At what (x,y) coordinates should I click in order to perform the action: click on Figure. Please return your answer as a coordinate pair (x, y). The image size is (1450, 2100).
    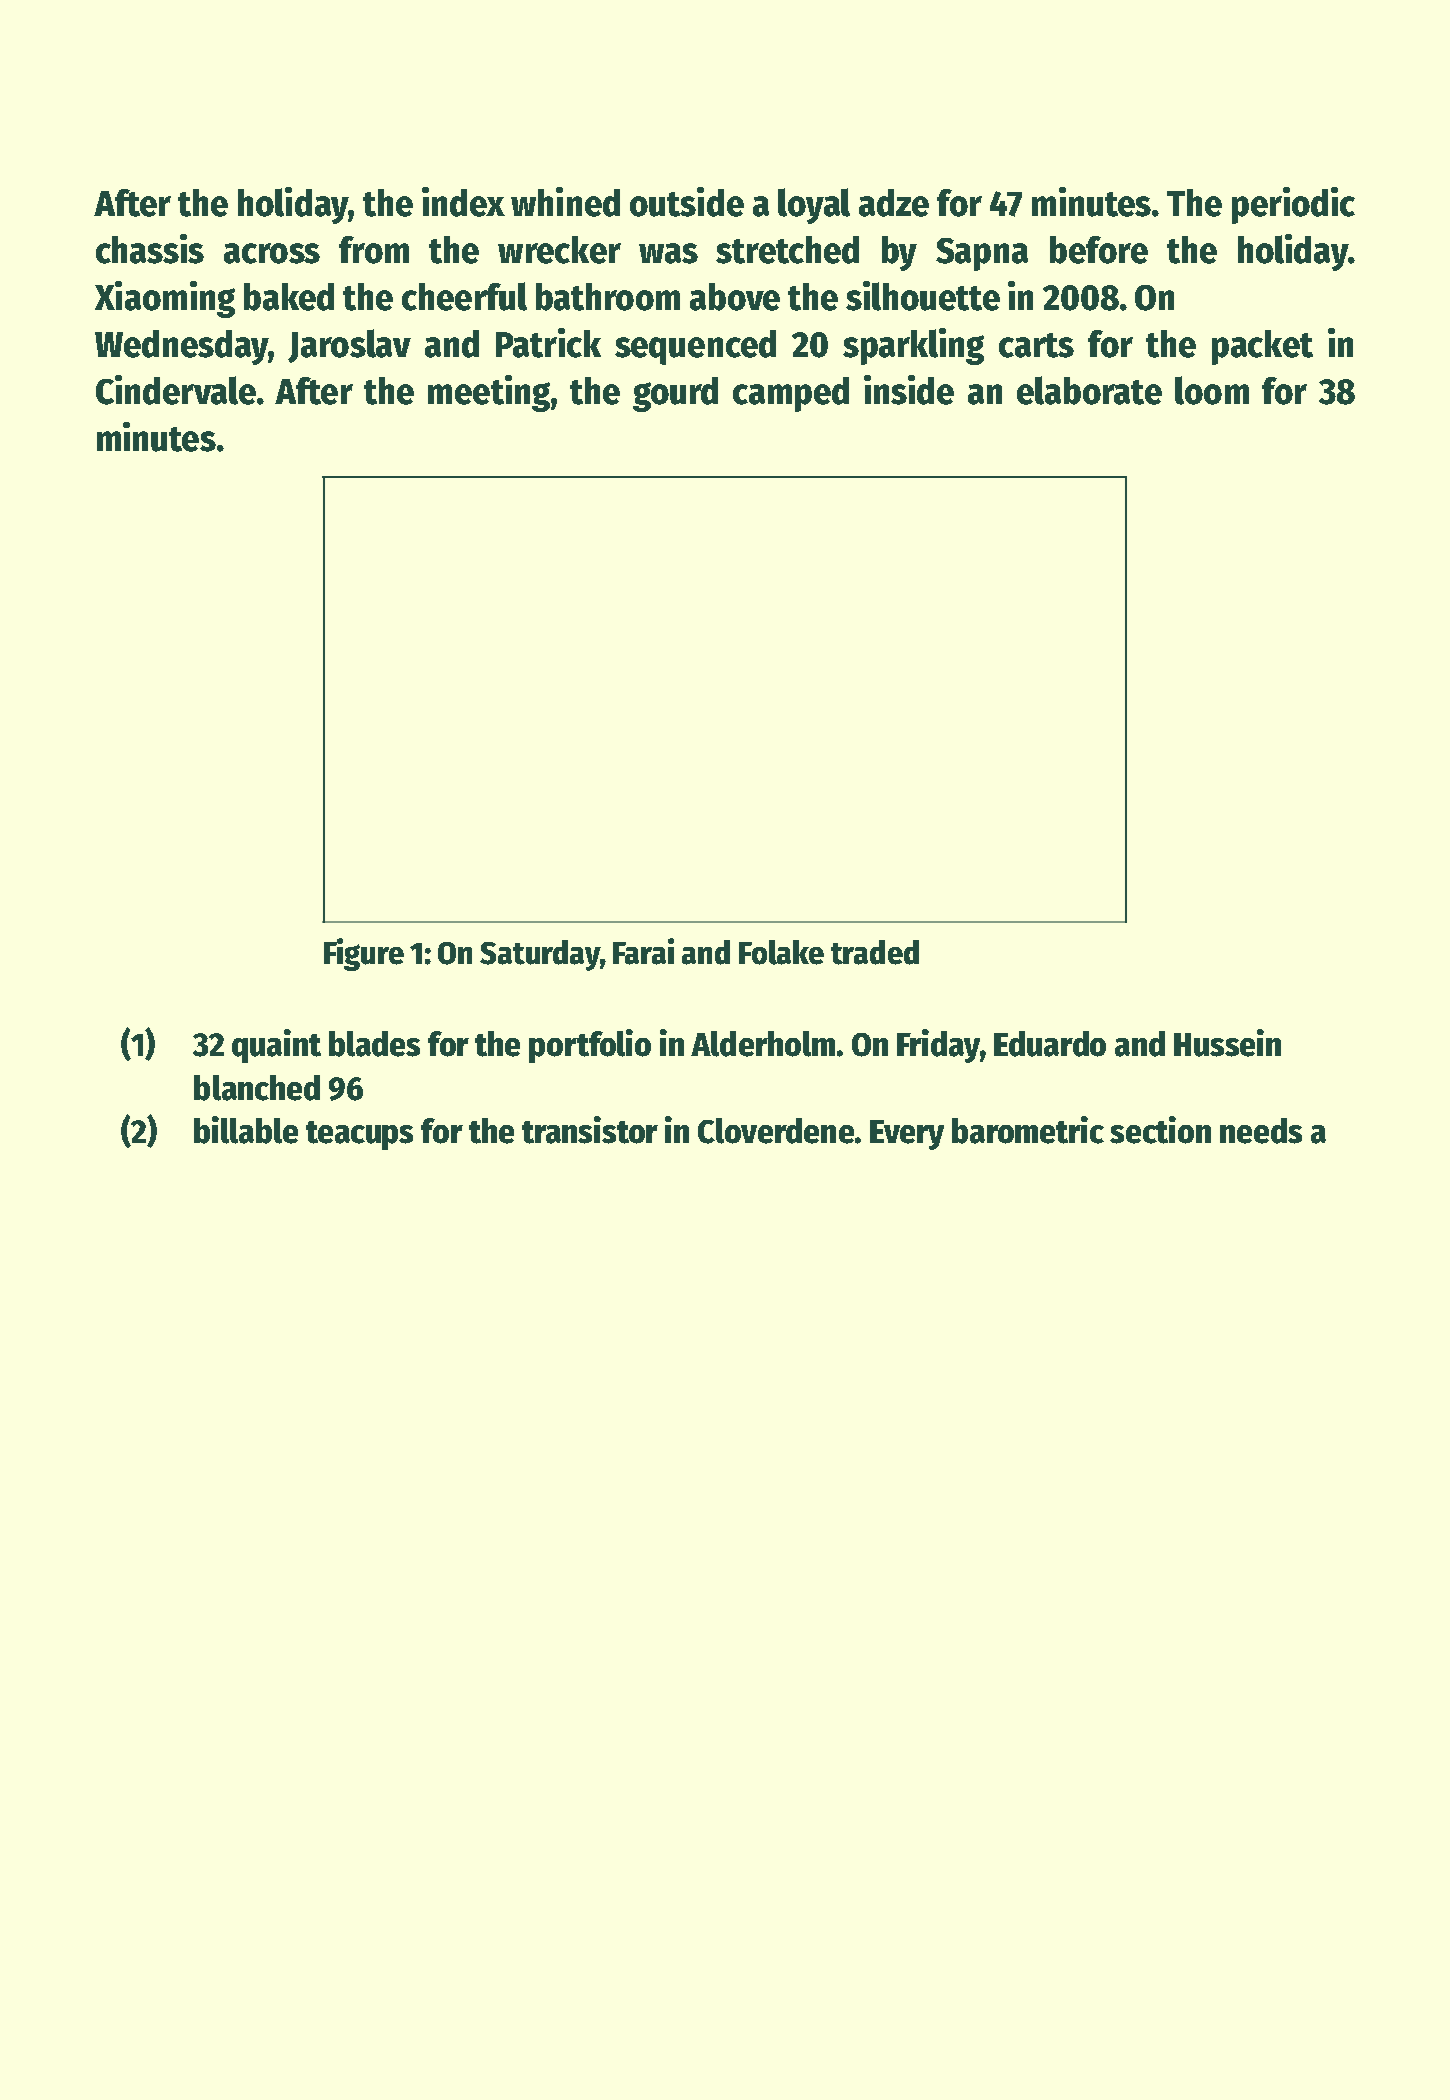
    Looking at the image, I should click on (364, 954).
